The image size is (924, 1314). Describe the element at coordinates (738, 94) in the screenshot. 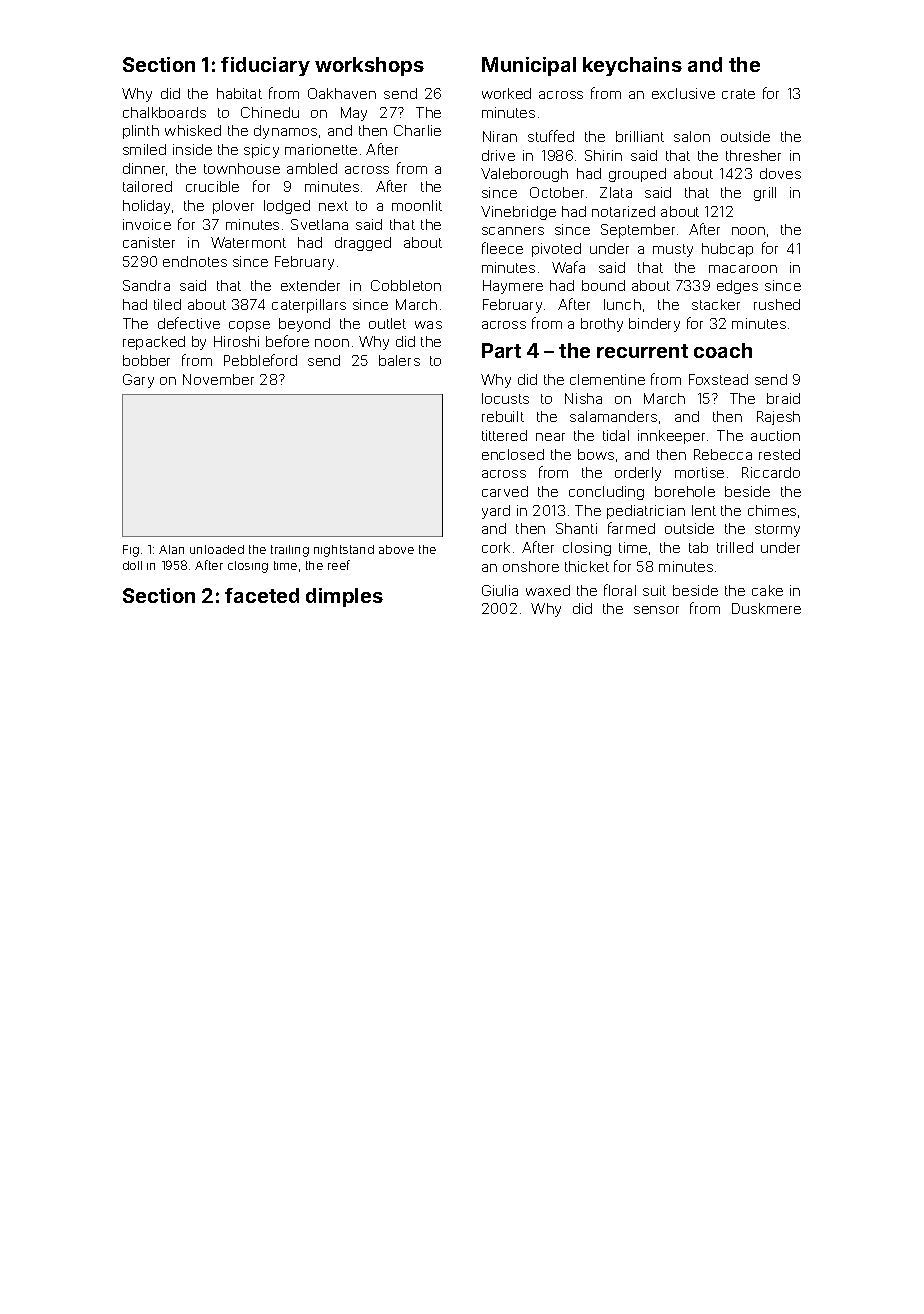

I see `crate` at that location.
